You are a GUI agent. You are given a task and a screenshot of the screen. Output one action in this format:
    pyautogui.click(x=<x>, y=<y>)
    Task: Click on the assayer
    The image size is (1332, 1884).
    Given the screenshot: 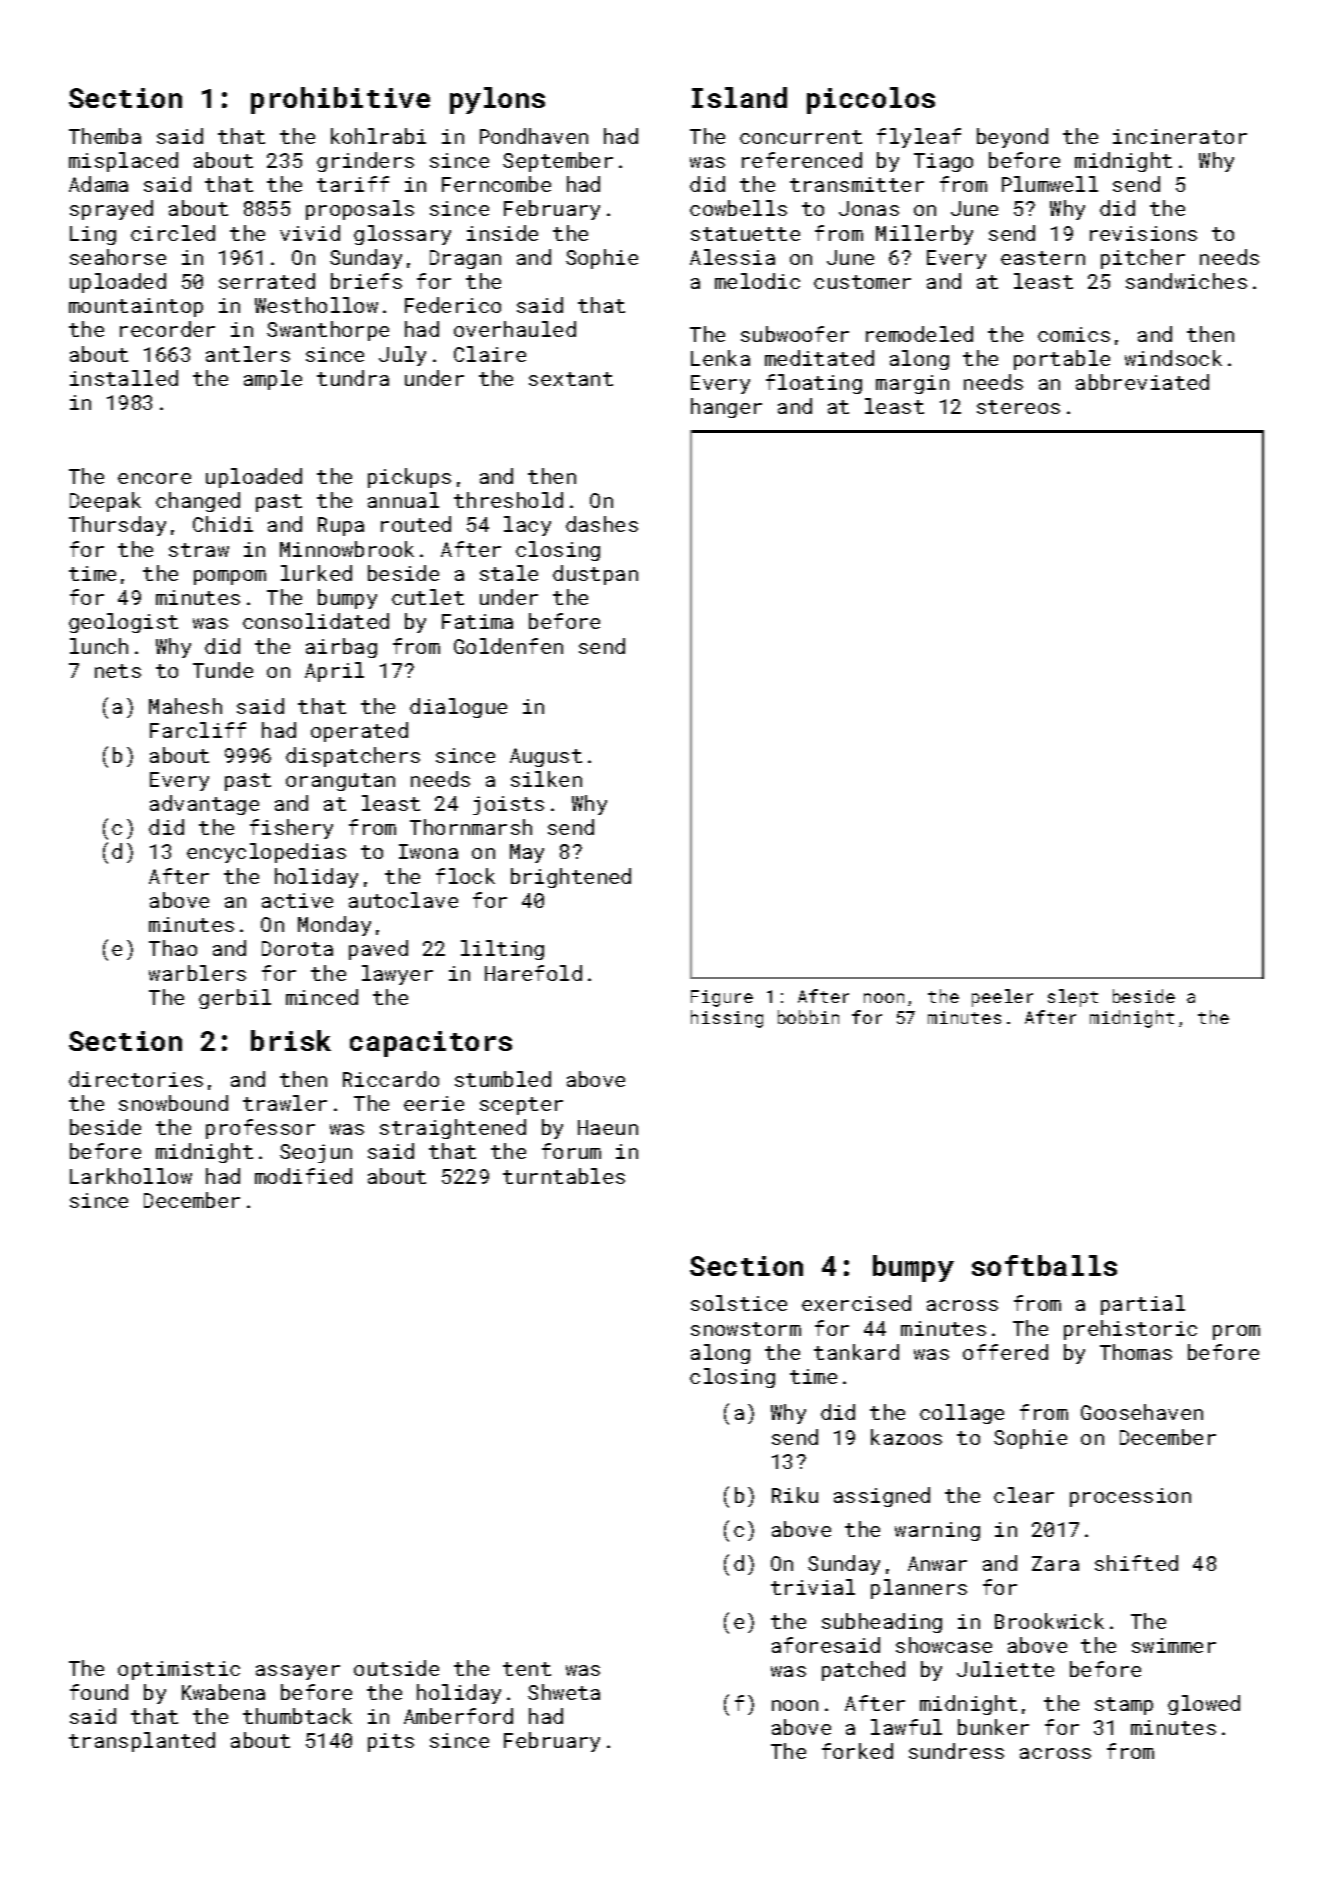 What is the action you would take?
    pyautogui.click(x=298, y=1672)
